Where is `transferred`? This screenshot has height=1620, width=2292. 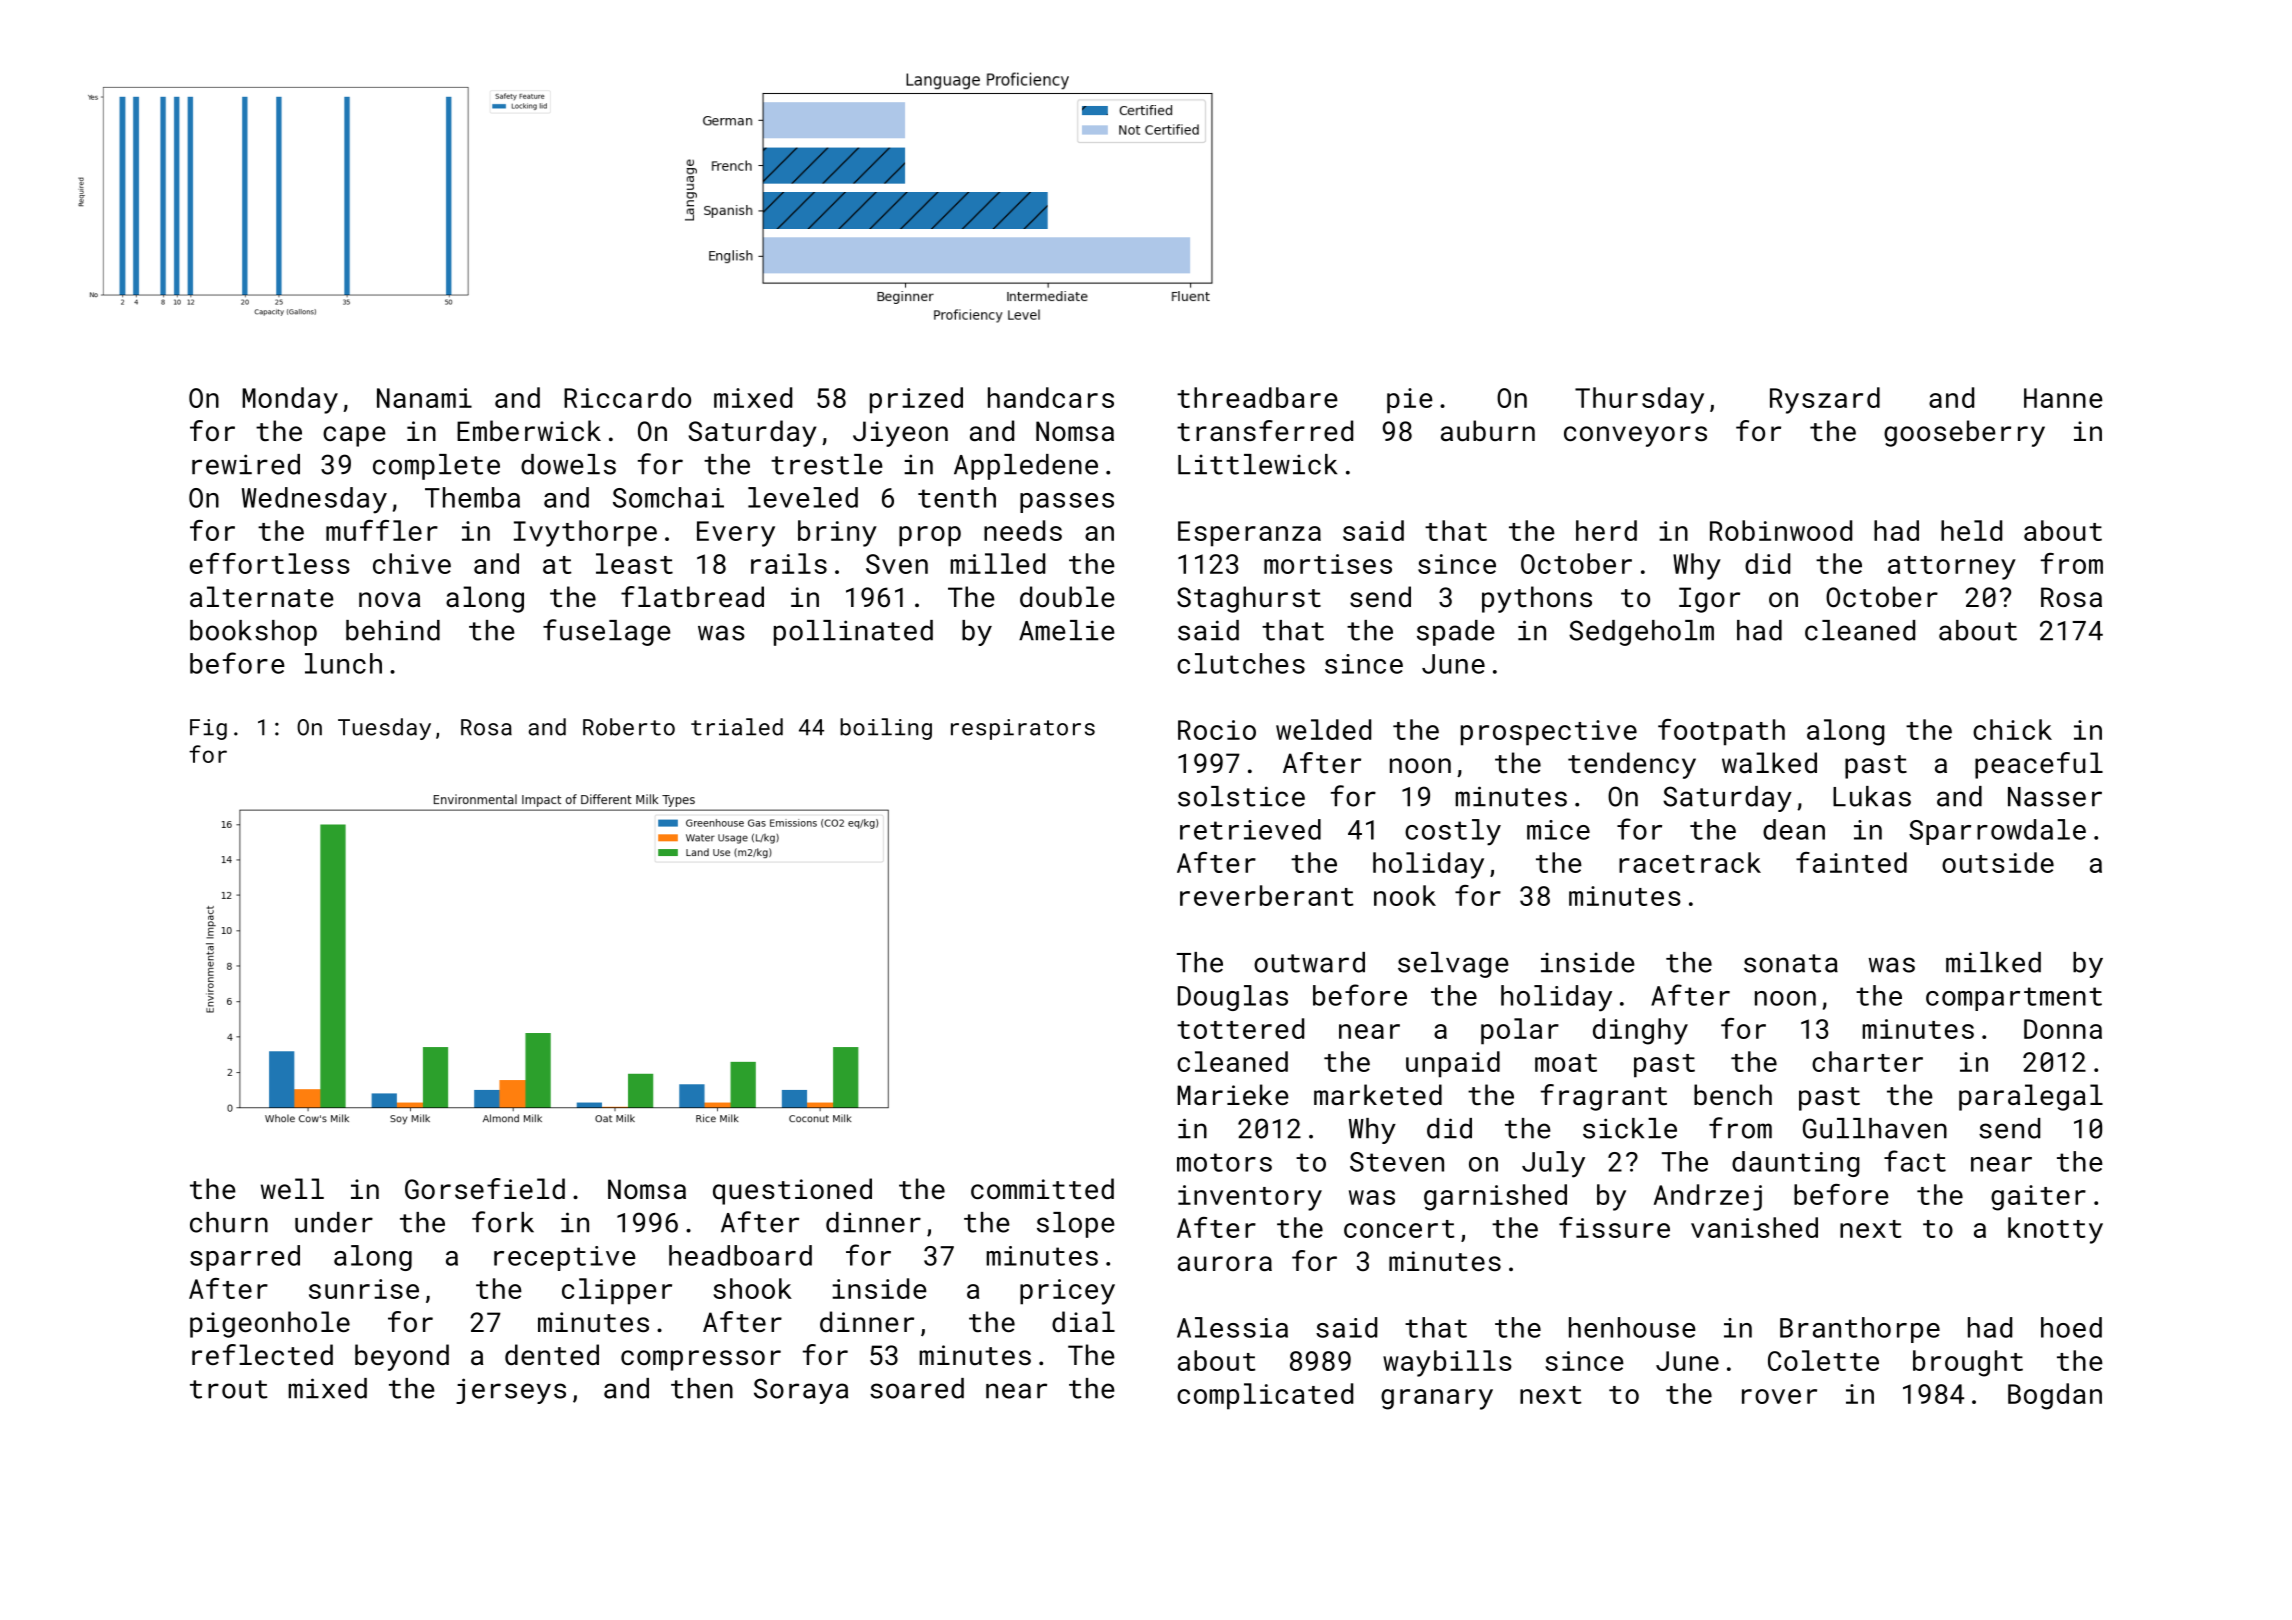 transferred is located at coordinates (1265, 430).
